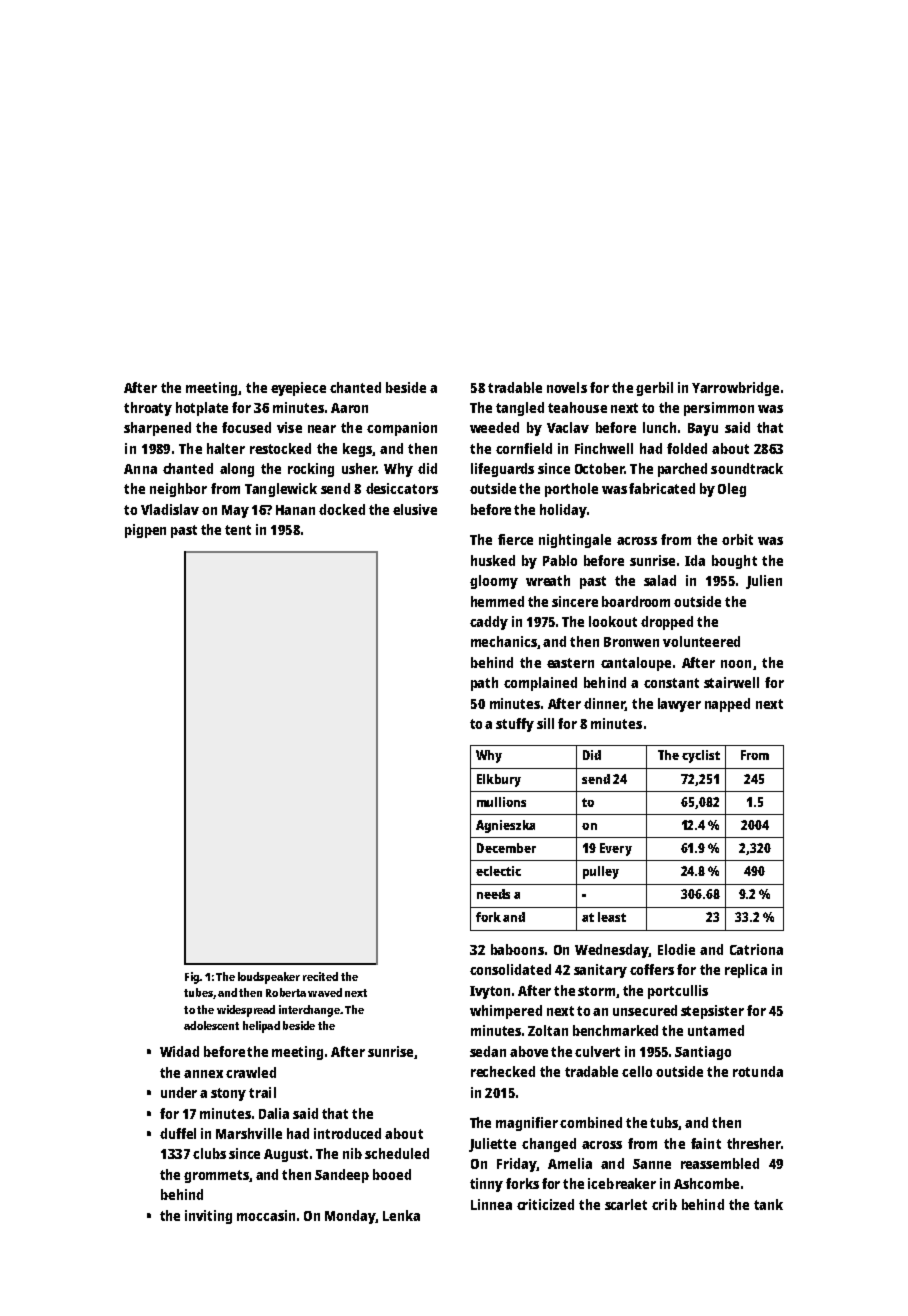  I want to click on orbit, so click(737, 539).
